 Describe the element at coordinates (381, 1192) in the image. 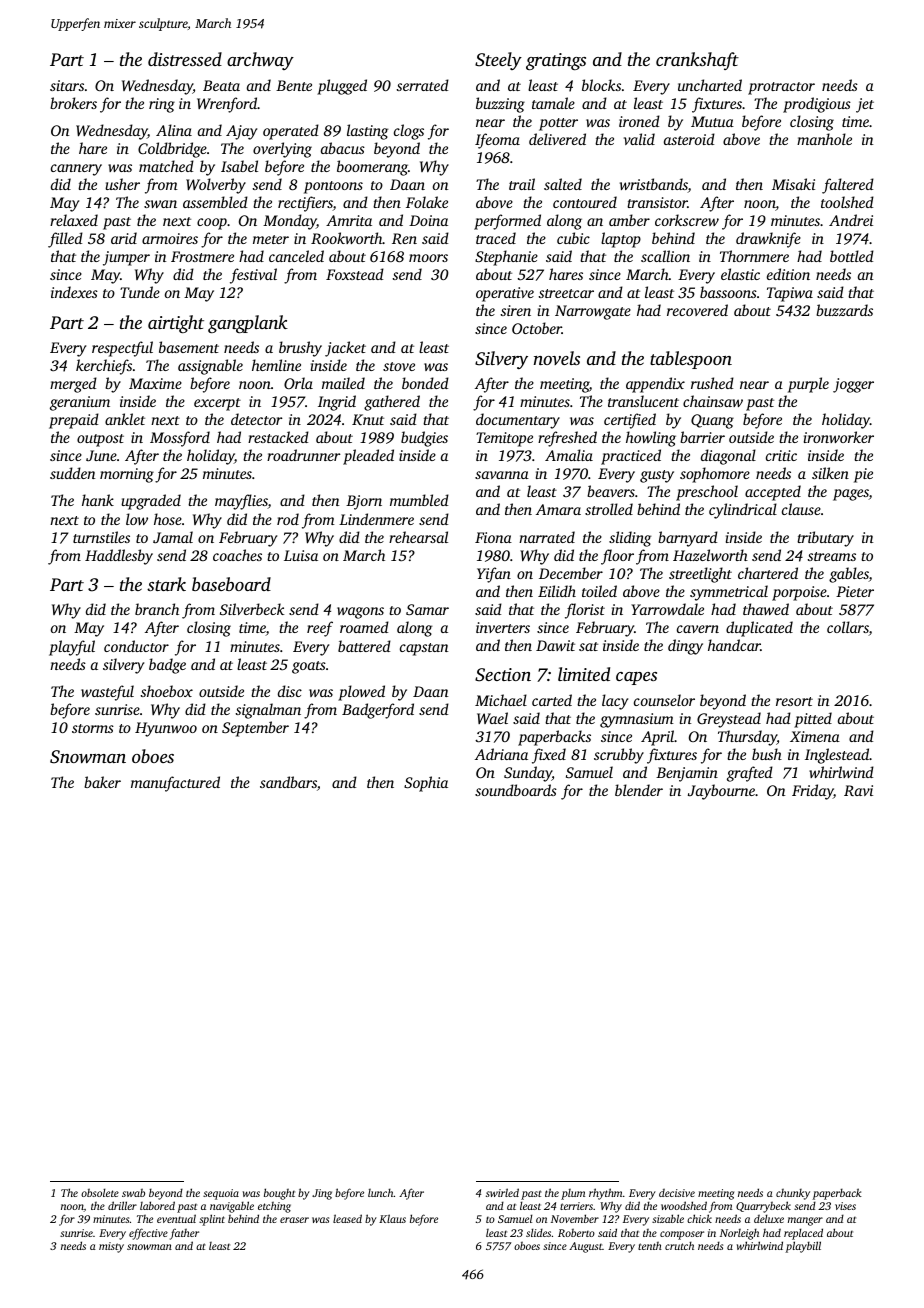

I see `lunch` at that location.
